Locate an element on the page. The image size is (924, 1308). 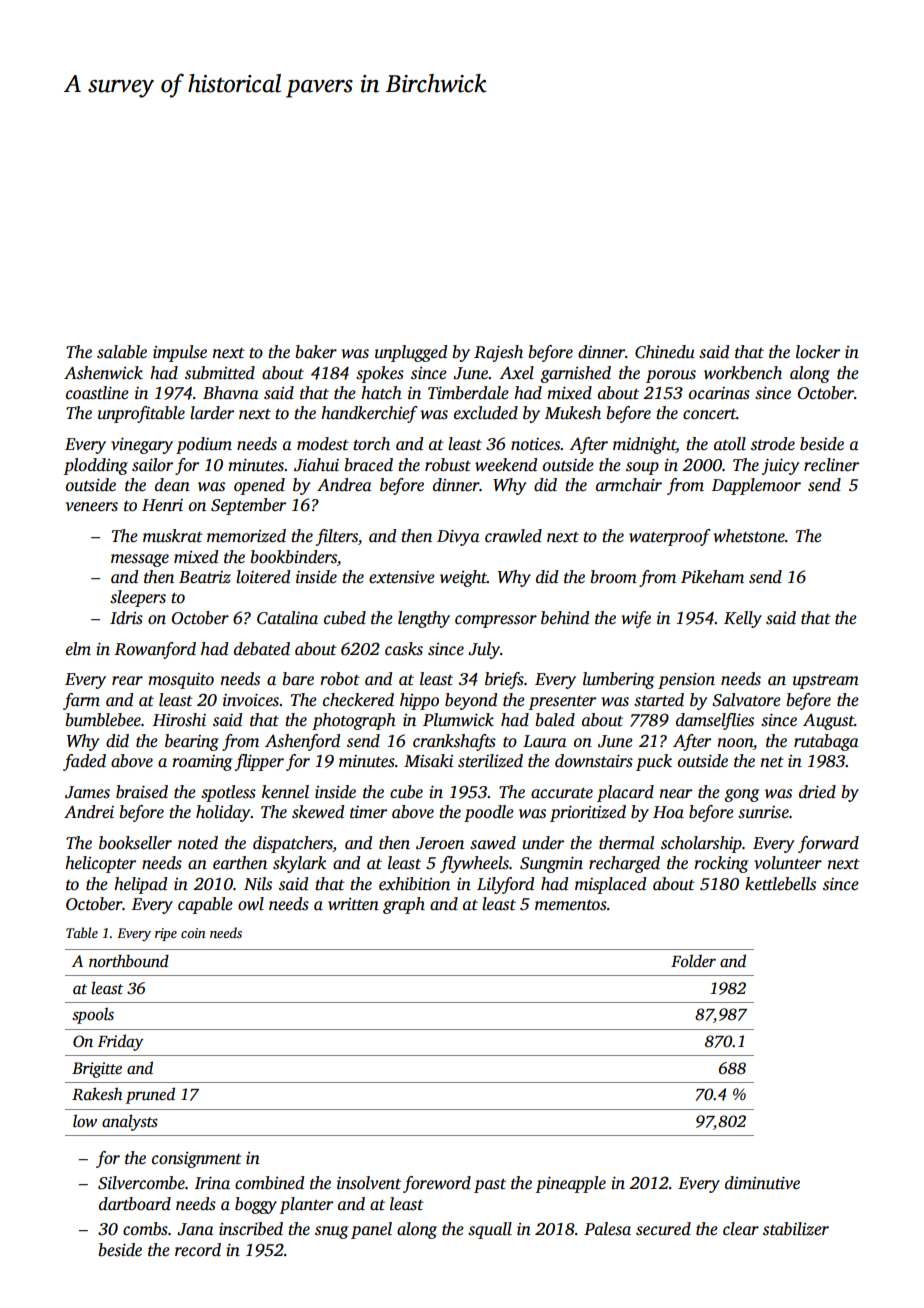
Palesa is located at coordinates (607, 1229).
